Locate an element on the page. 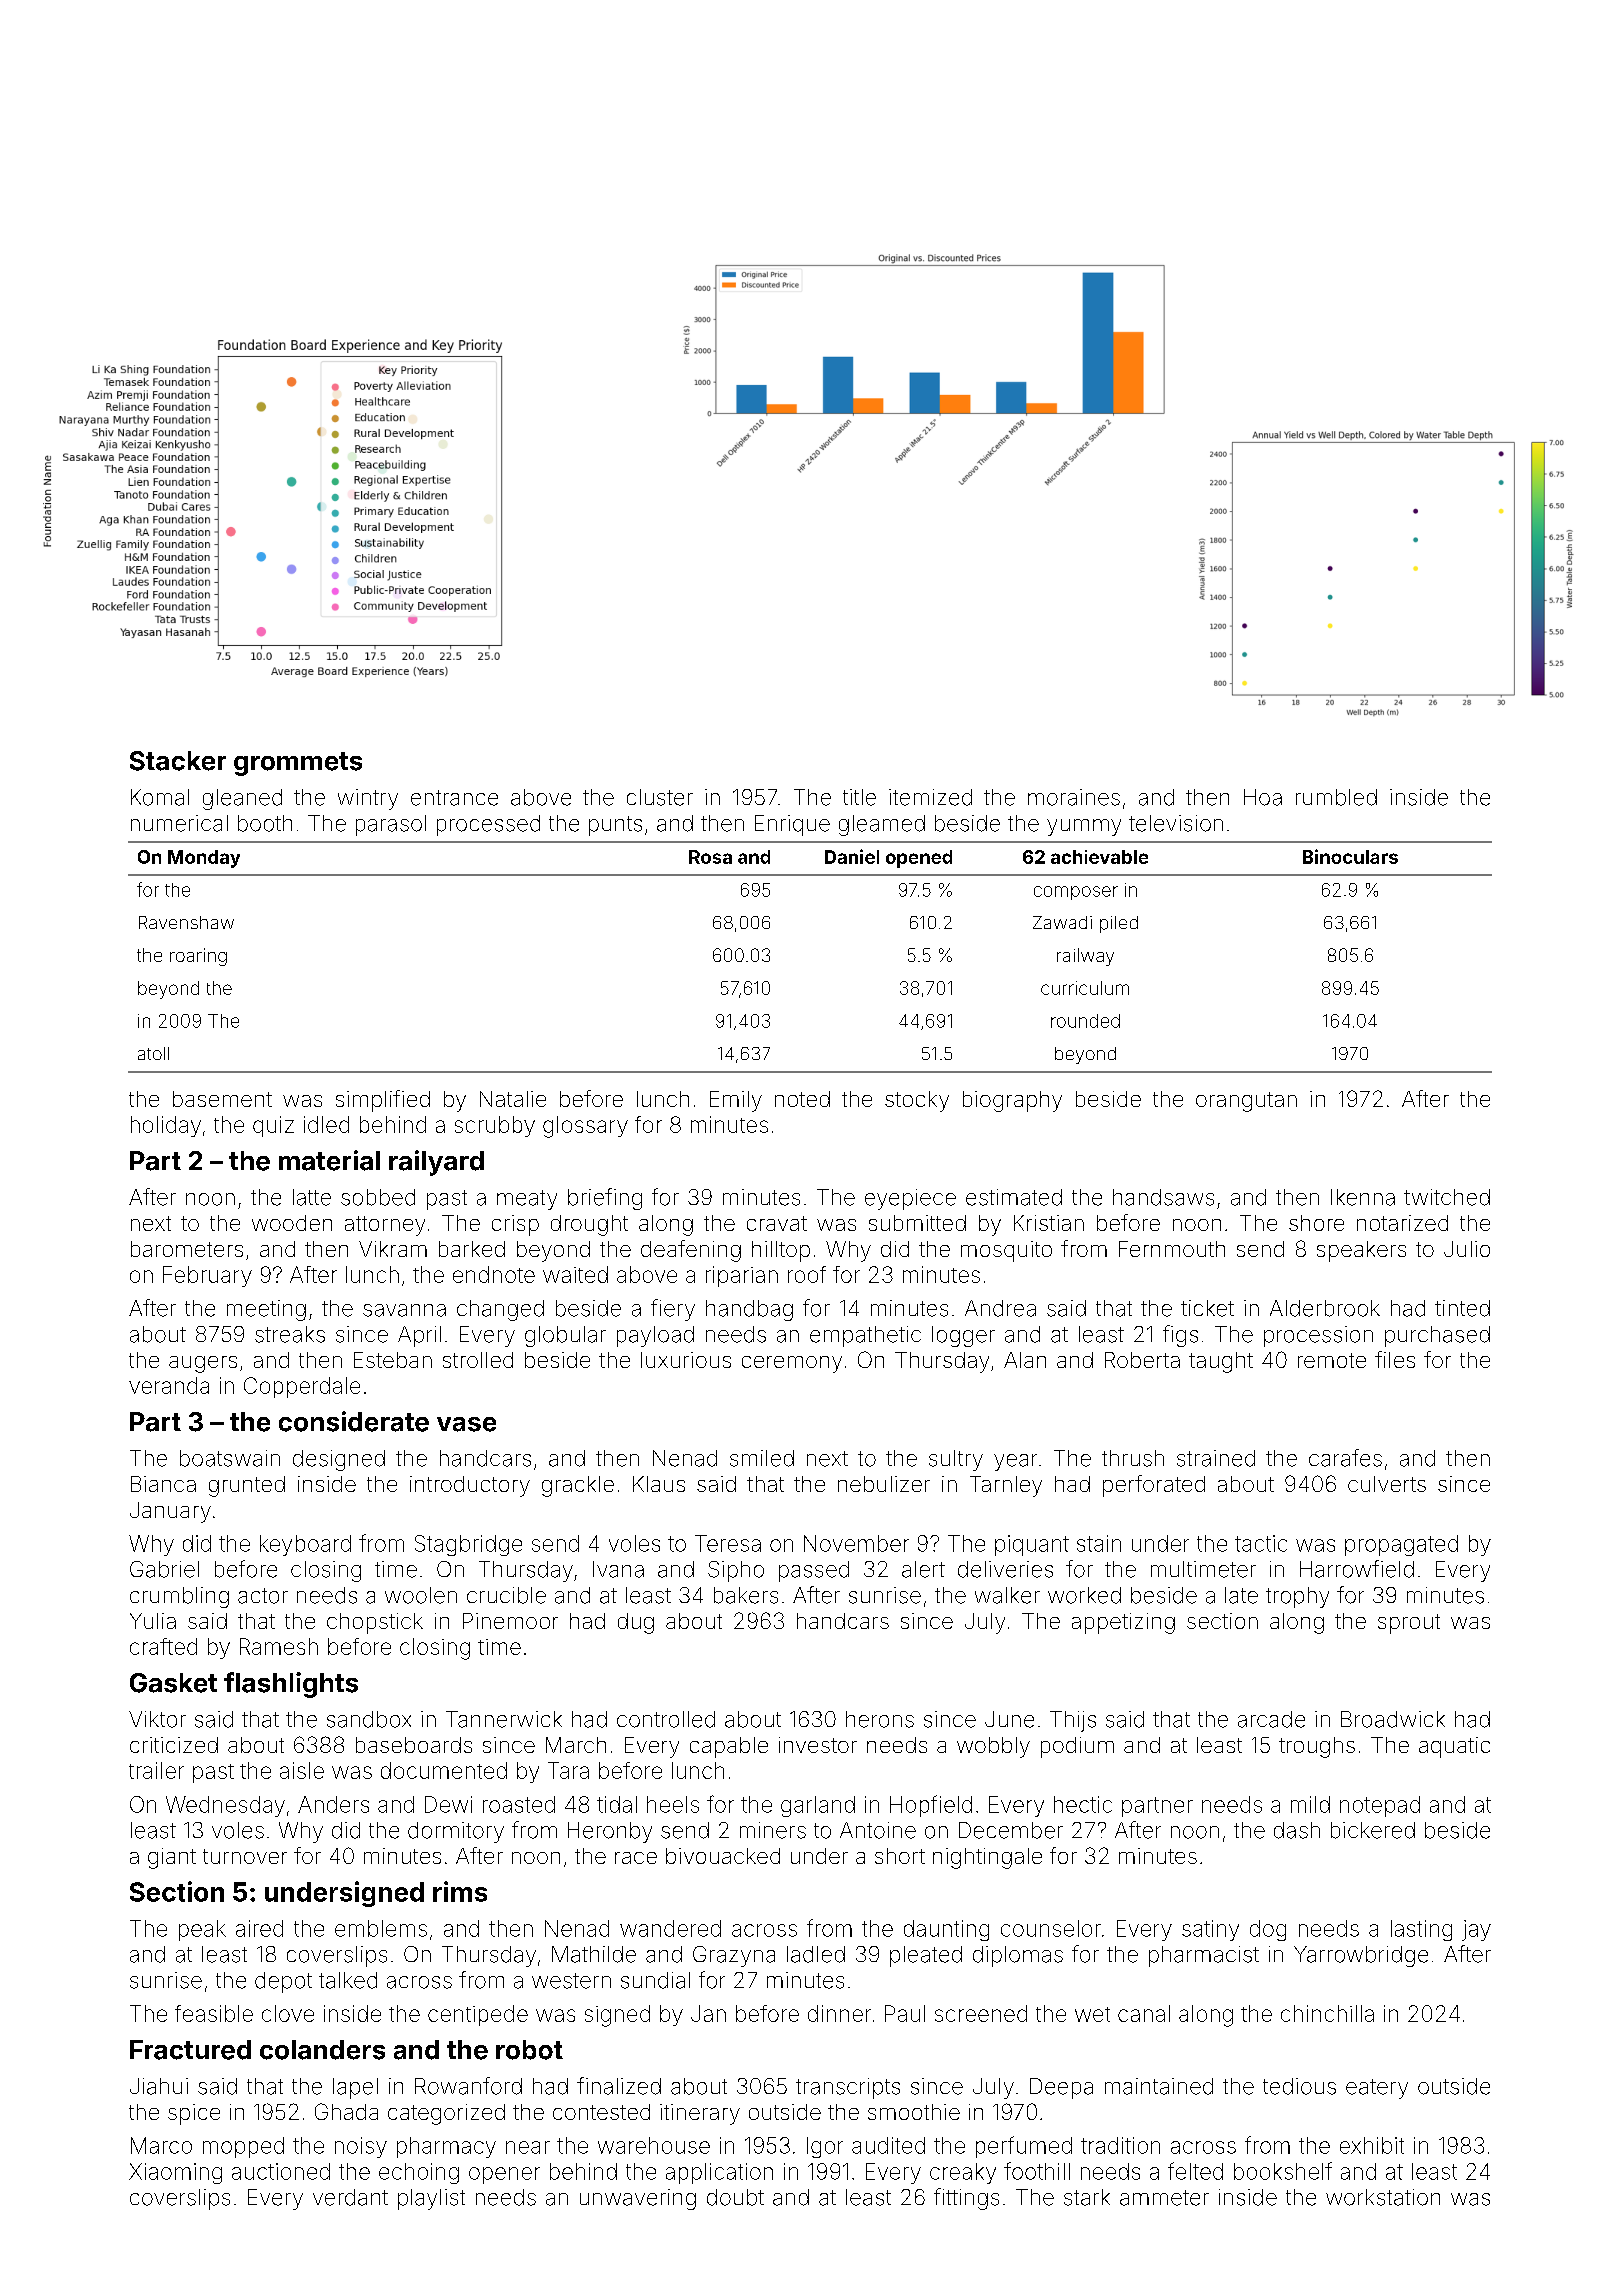  grommets is located at coordinates (298, 764).
